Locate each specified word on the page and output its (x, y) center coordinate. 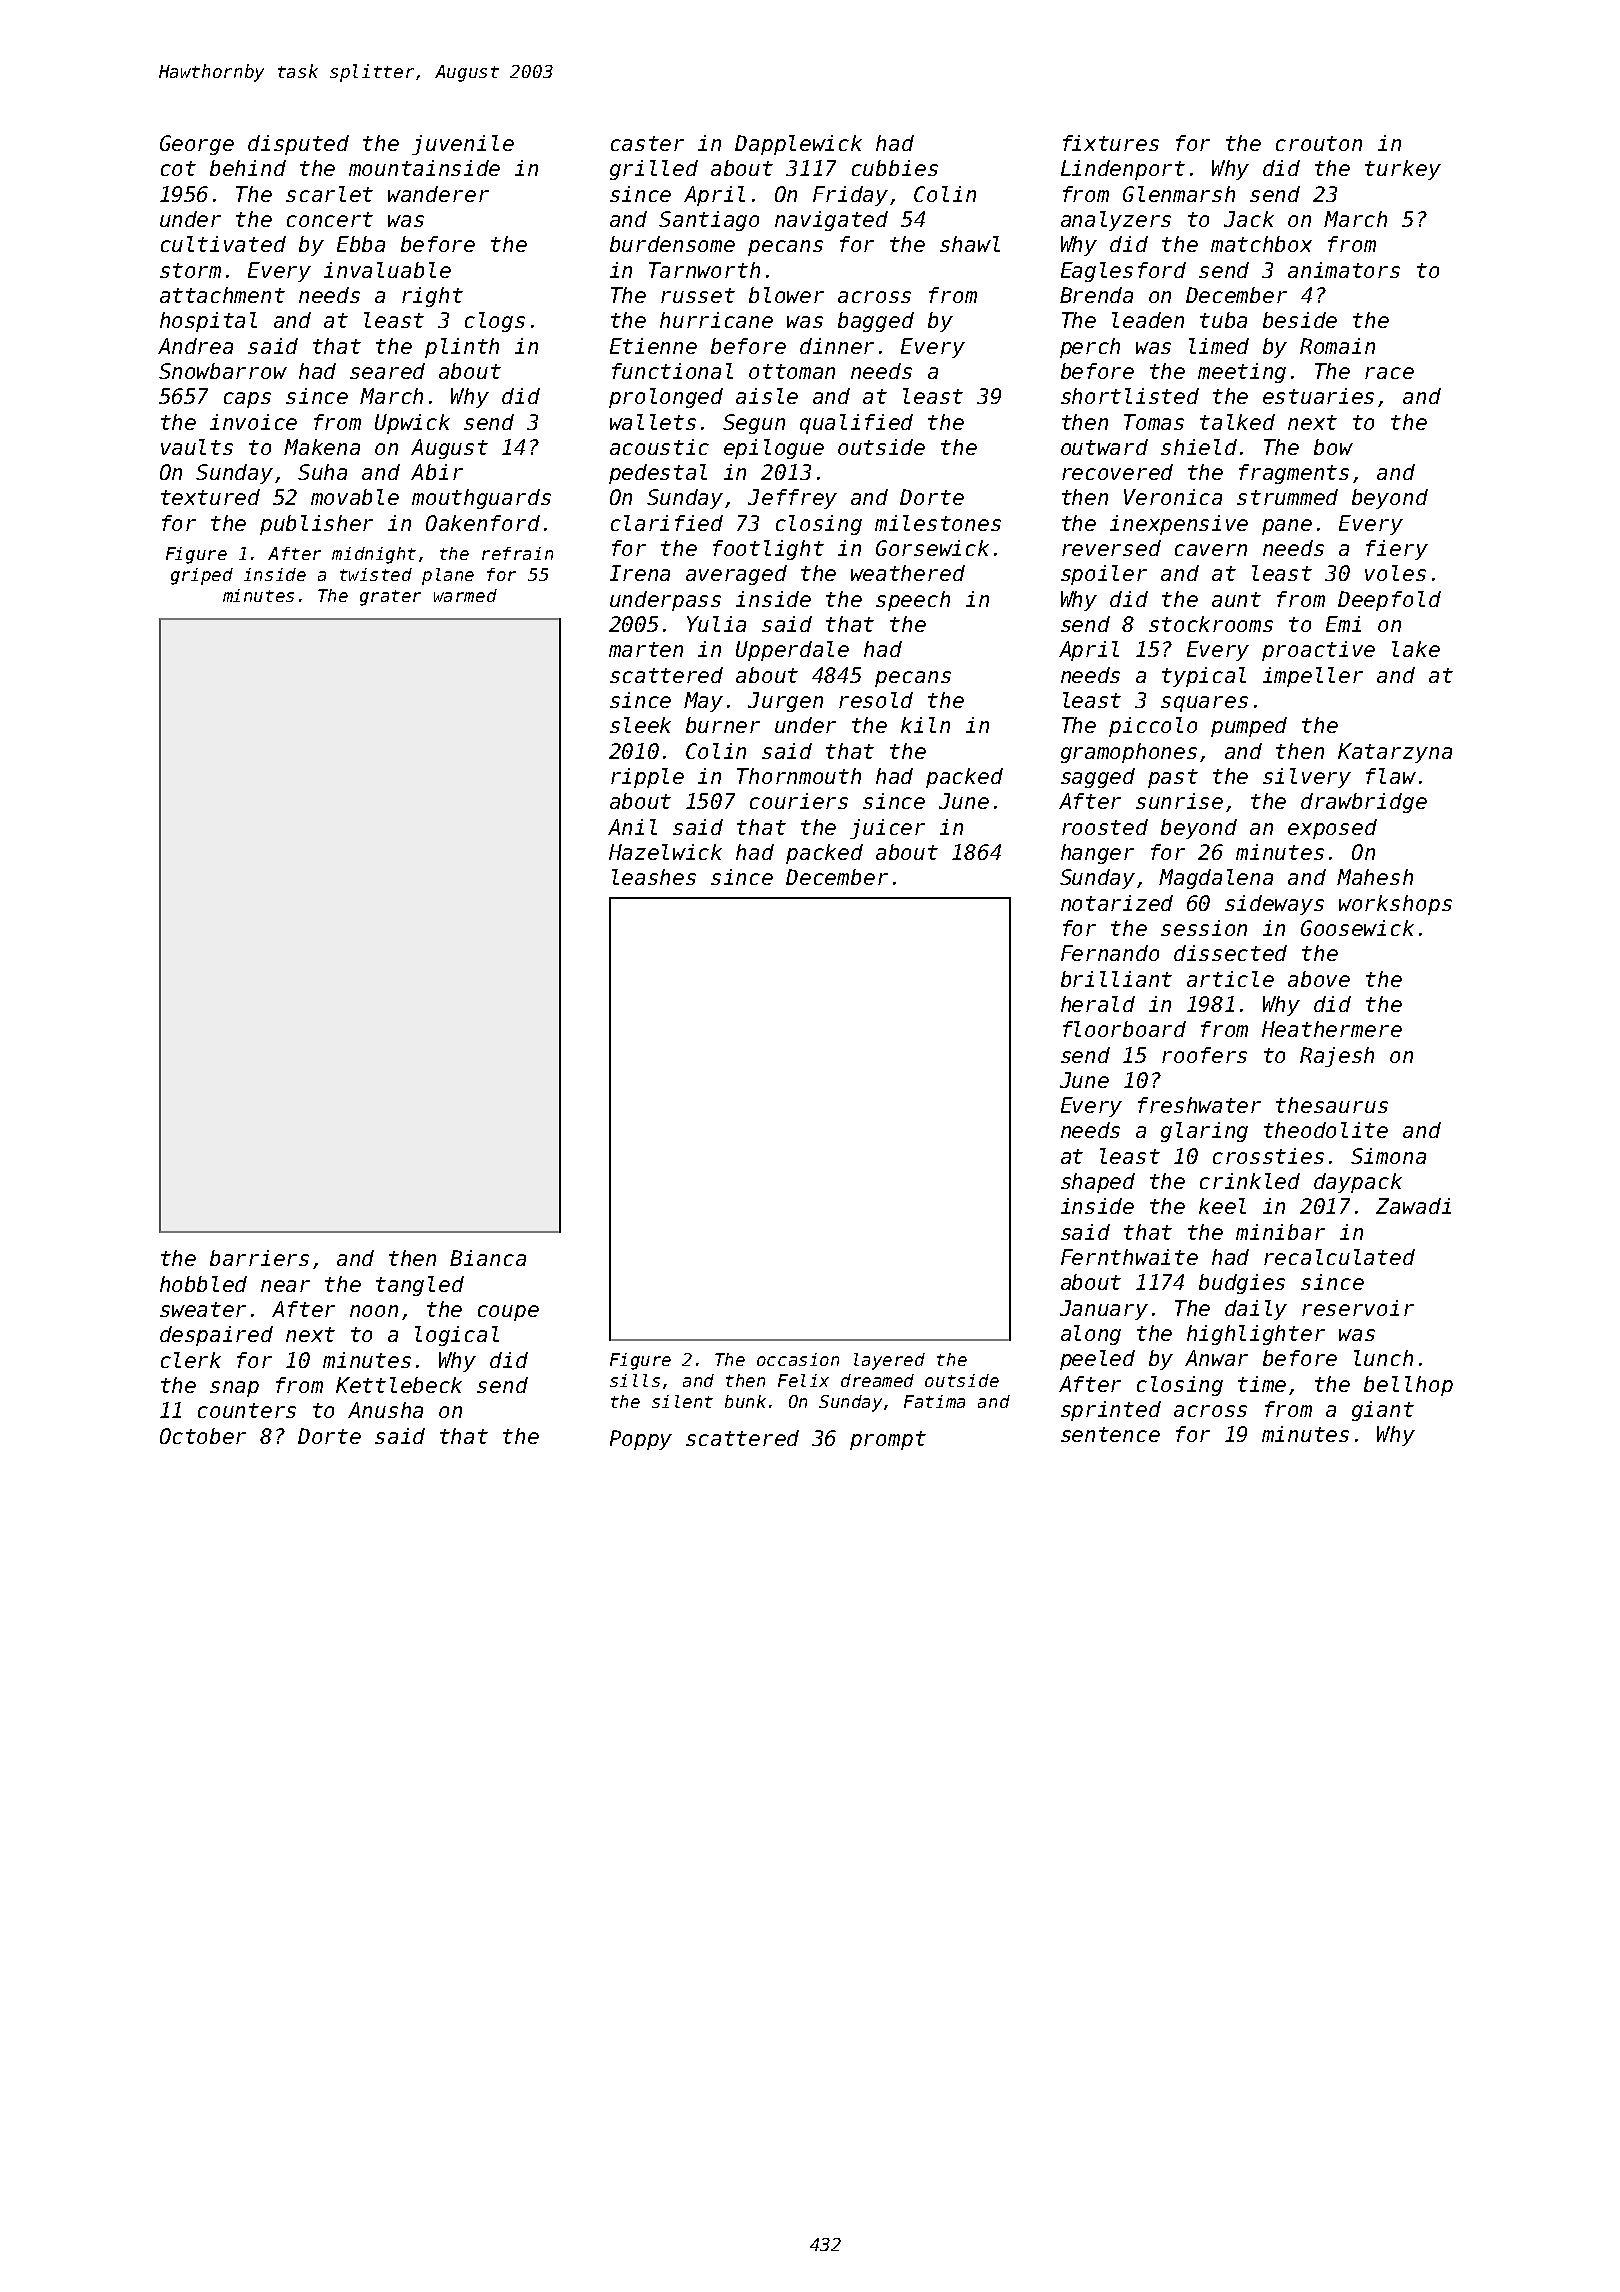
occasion (798, 1359)
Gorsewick (932, 548)
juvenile (463, 145)
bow (1333, 447)
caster (647, 143)
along (1091, 1335)
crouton (1319, 143)
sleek (640, 725)
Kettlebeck (399, 1385)
